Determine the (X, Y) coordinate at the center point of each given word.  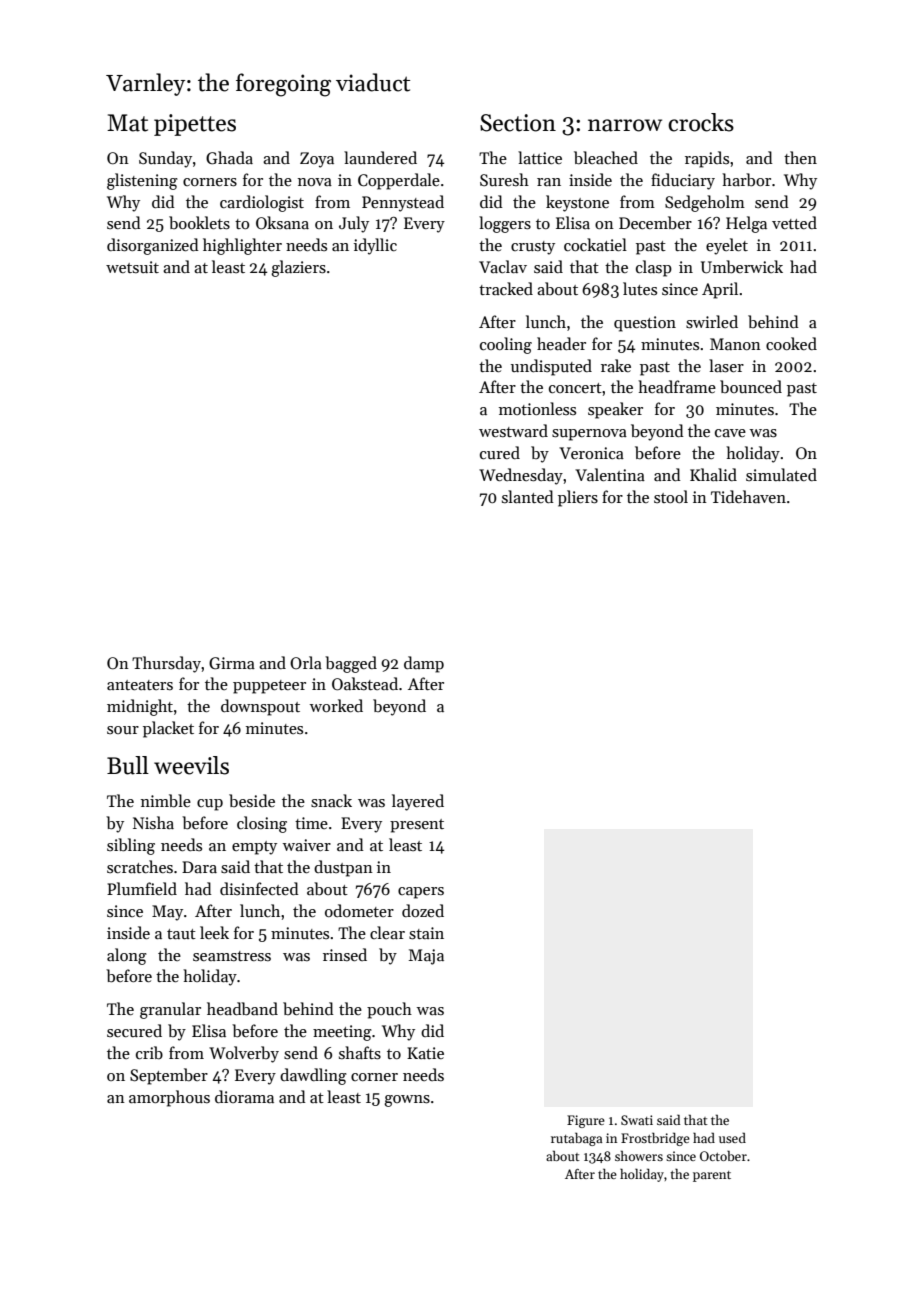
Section (518, 123)
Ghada (229, 158)
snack (331, 801)
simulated (781, 474)
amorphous (169, 1098)
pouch (389, 1010)
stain (426, 933)
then (800, 157)
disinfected (259, 888)
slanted (528, 496)
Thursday (166, 664)
